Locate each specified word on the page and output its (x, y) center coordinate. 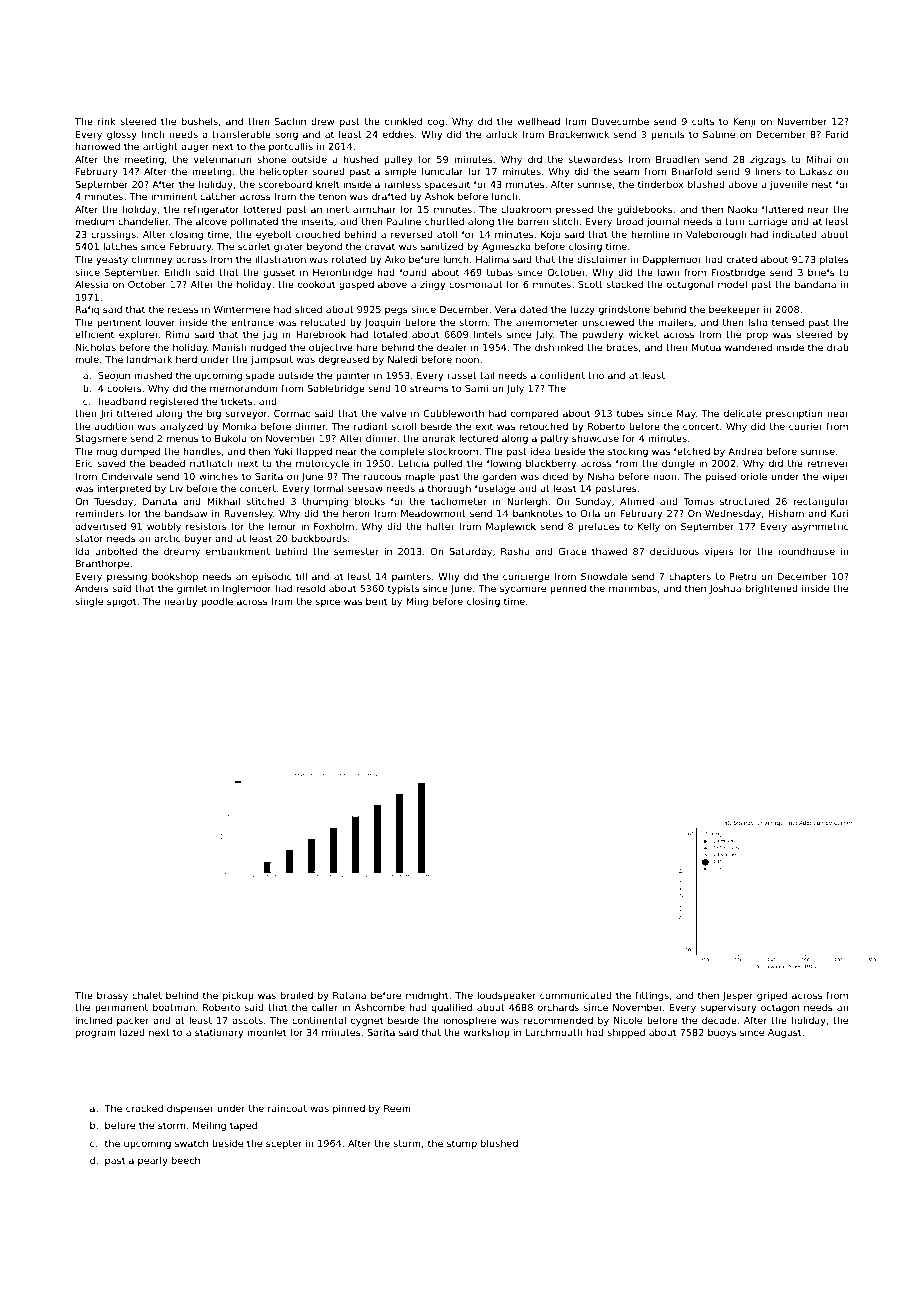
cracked (144, 1108)
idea (540, 451)
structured (744, 501)
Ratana (349, 995)
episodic (271, 577)
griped (772, 996)
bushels (200, 121)
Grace (573, 551)
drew (322, 121)
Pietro (743, 576)
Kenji (744, 122)
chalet (147, 995)
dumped (140, 452)
